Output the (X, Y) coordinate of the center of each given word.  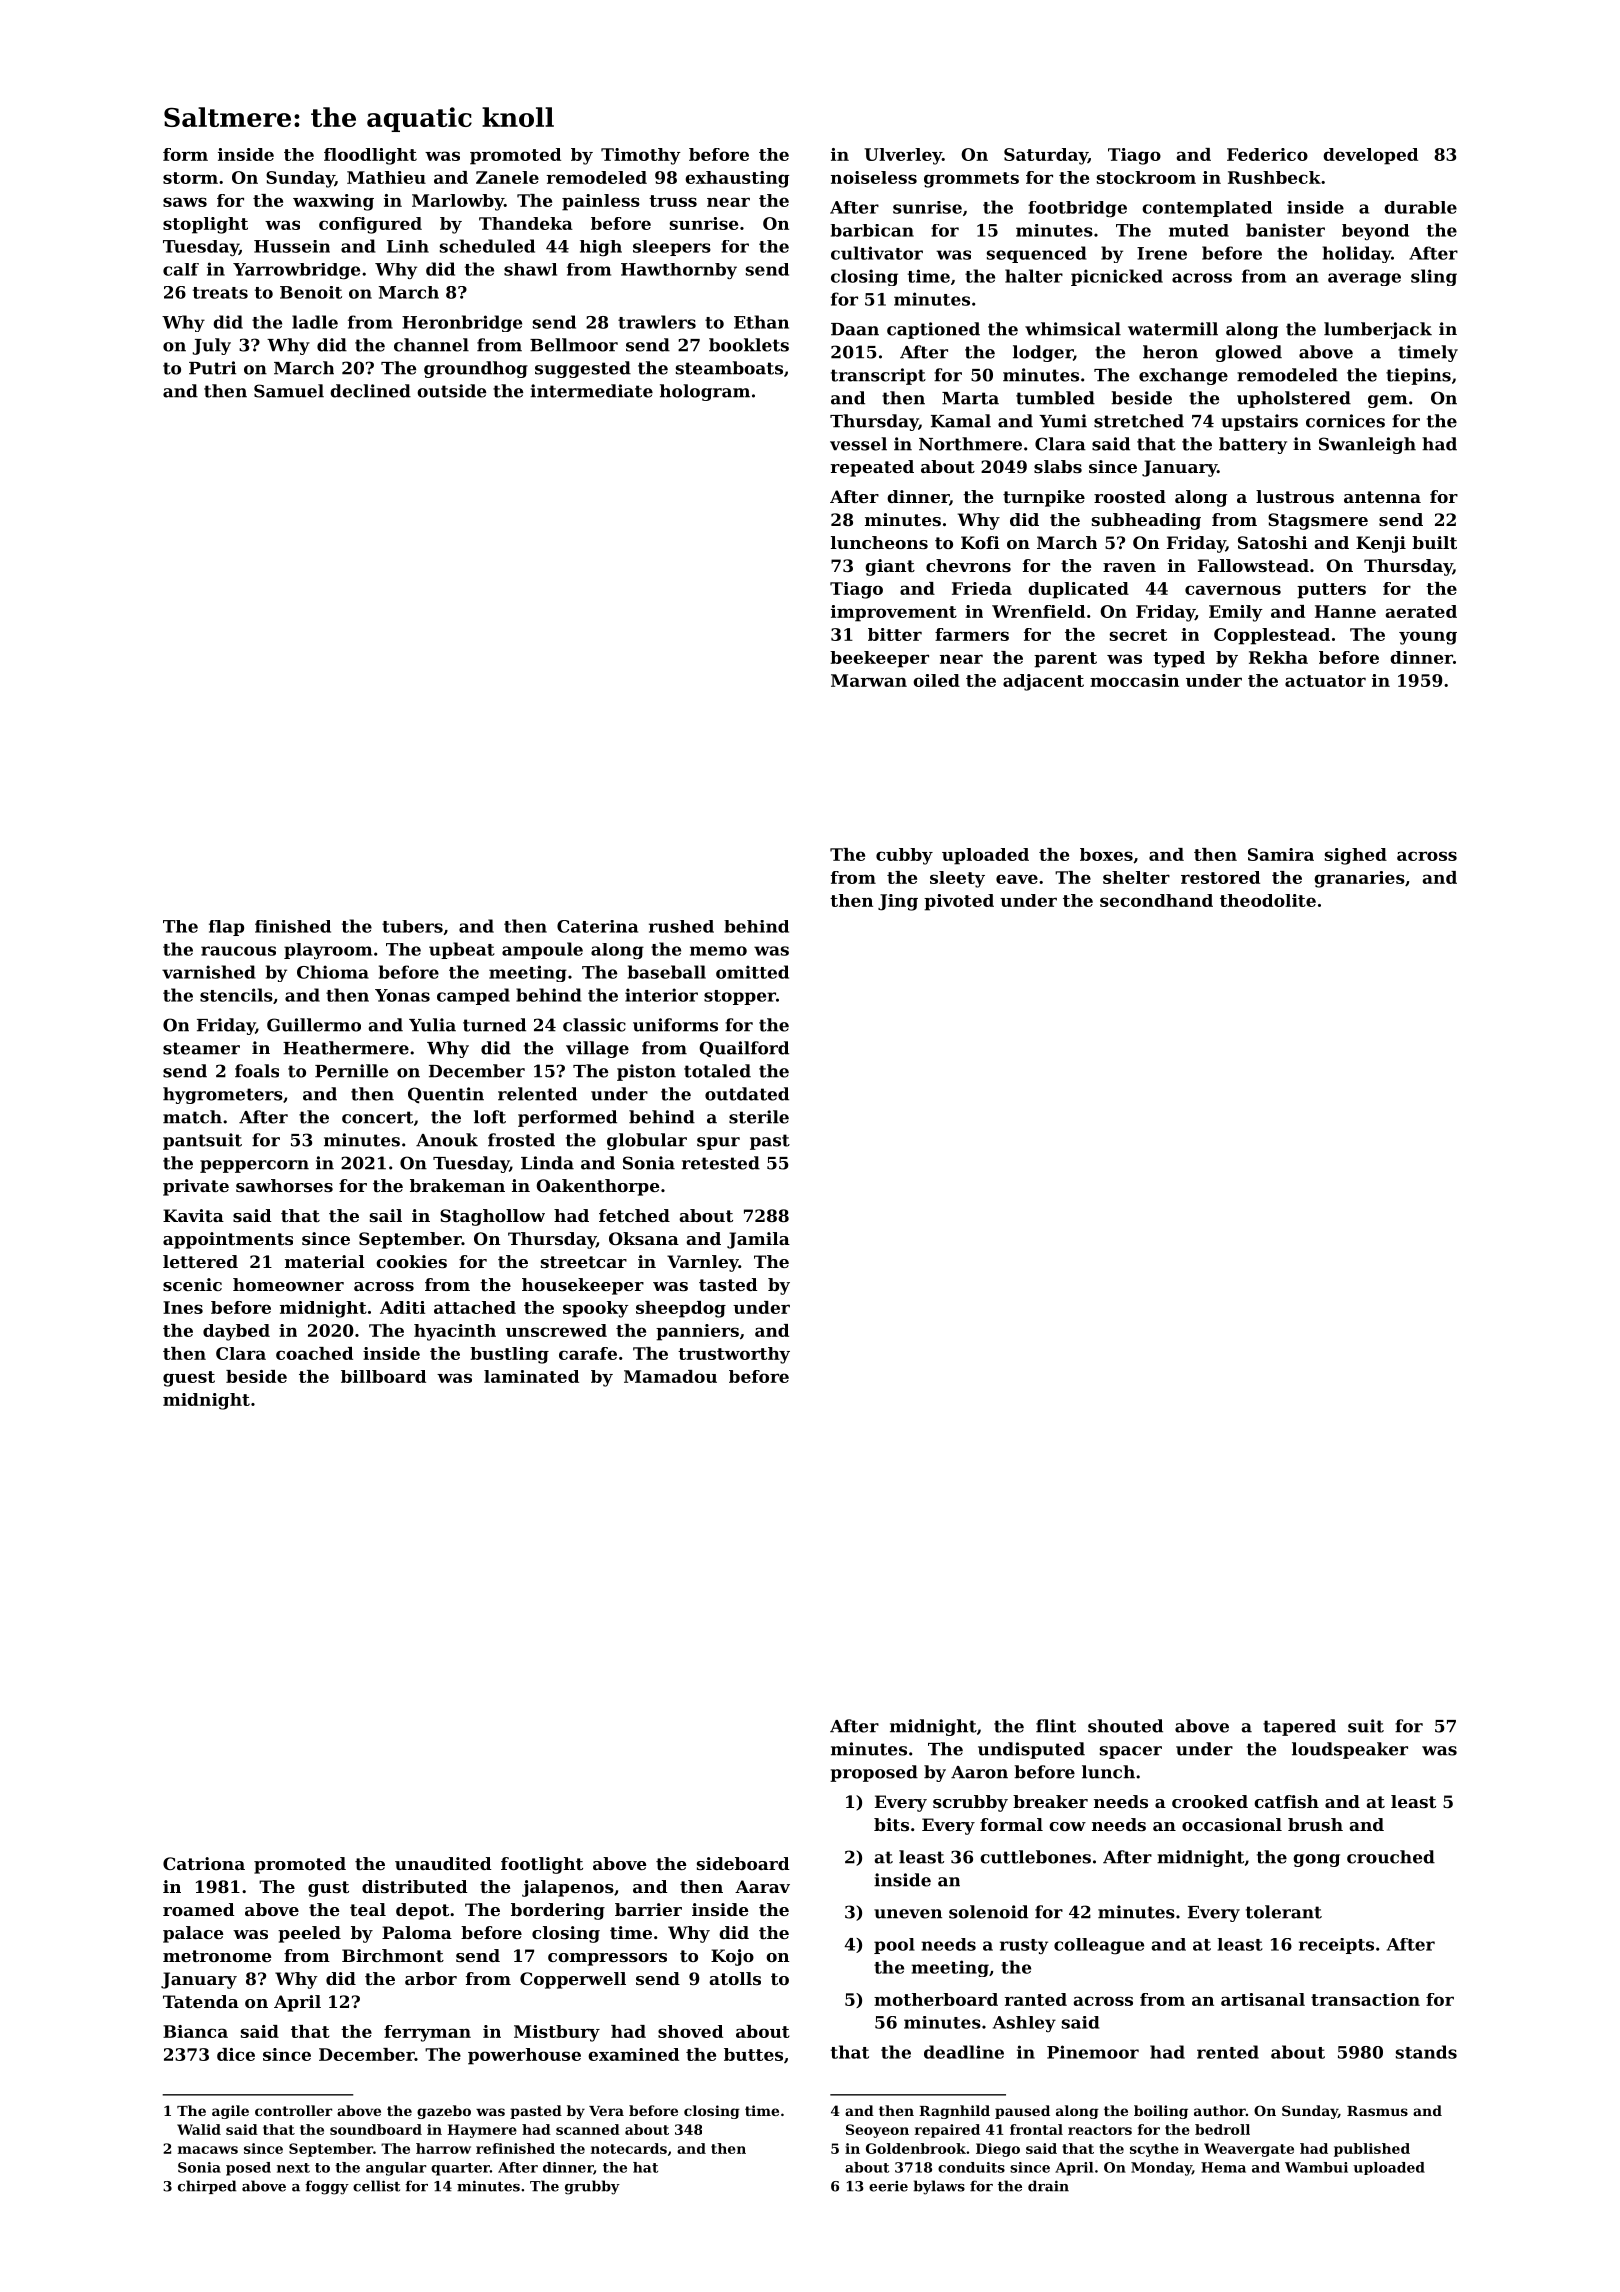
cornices (1345, 421)
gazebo (444, 2112)
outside (451, 391)
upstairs (1259, 422)
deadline (964, 2052)
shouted (1125, 1726)
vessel (858, 444)
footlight (542, 1865)
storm (190, 178)
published (1372, 2150)
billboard (383, 1376)
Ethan (761, 322)
